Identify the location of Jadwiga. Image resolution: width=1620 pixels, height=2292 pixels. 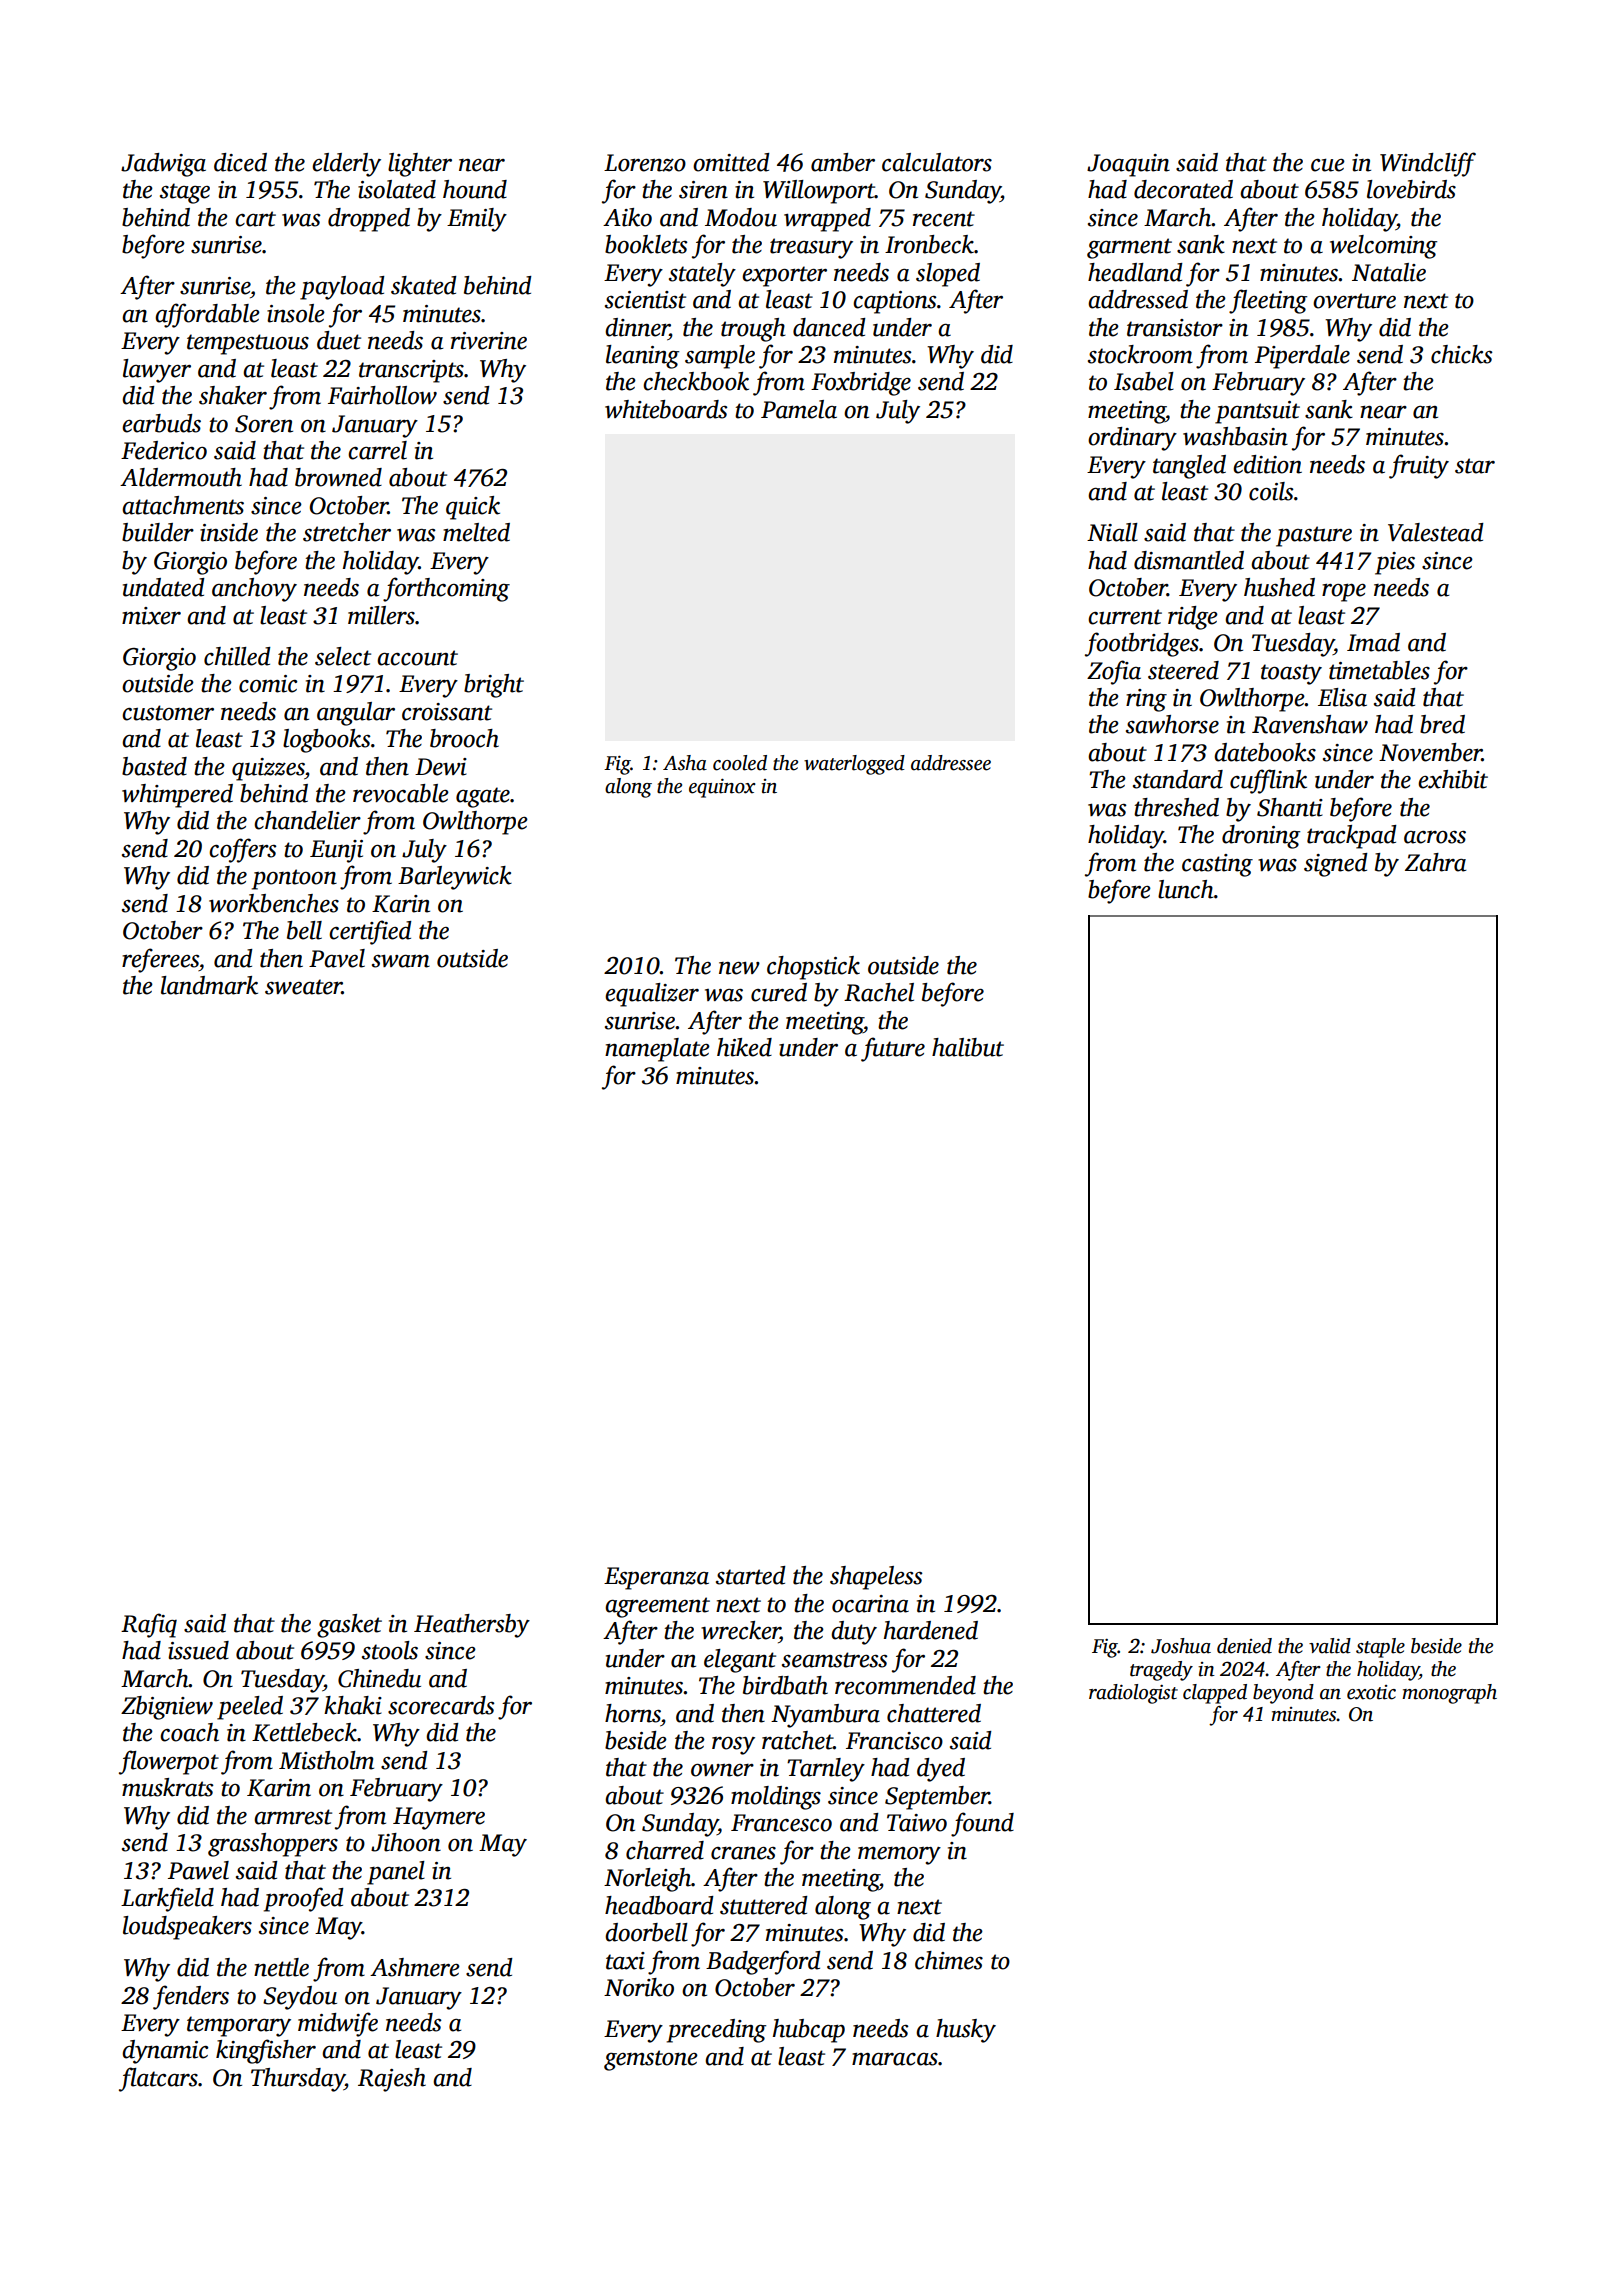
(163, 165).
